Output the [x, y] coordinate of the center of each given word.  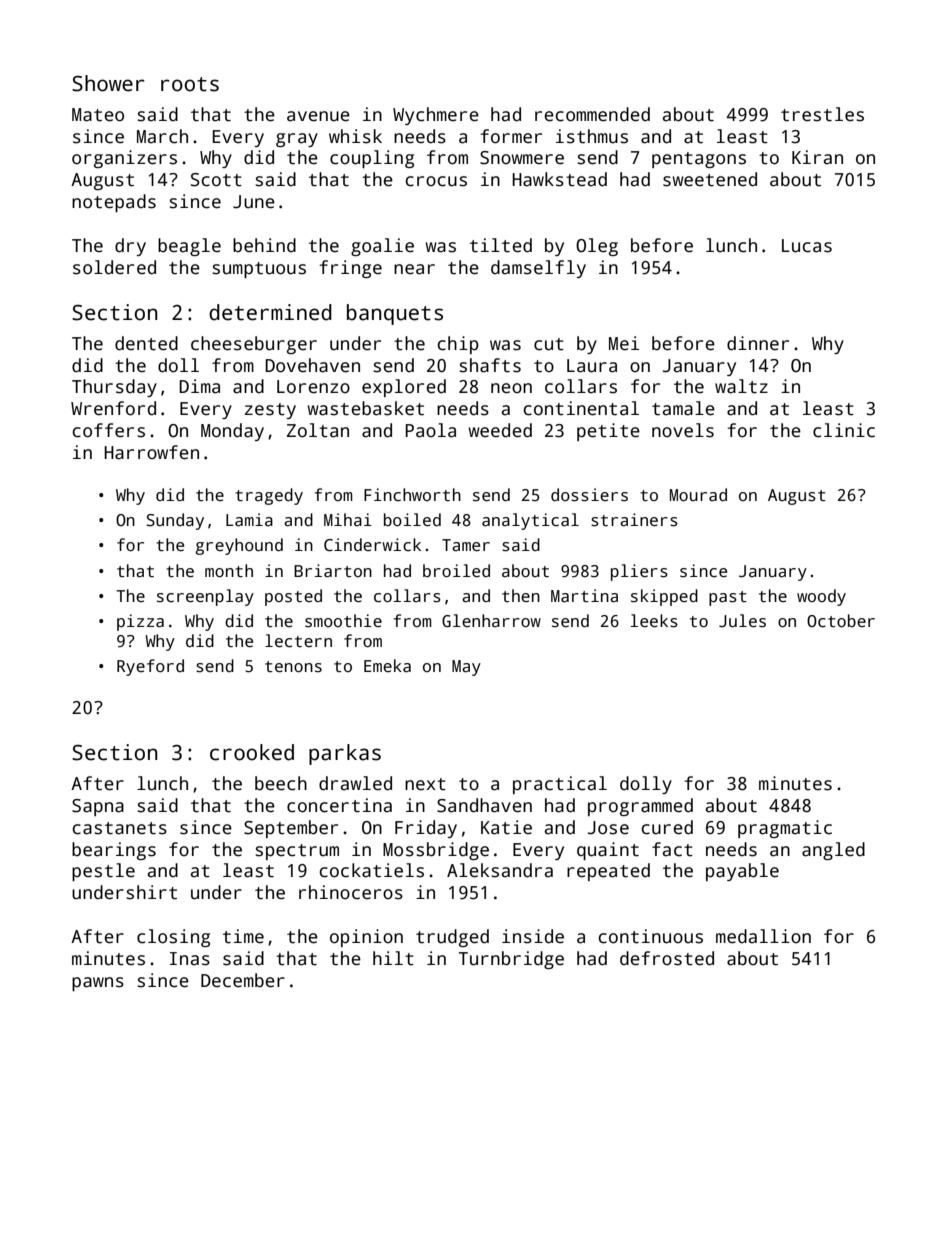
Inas [190, 959]
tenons [293, 667]
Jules [742, 621]
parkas [345, 754]
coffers [109, 430]
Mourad [698, 495]
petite [608, 432]
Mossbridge [436, 851]
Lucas [807, 246]
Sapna [98, 807]
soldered [114, 267]
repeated [608, 872]
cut [549, 344]
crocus [436, 181]
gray [297, 140]
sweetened [710, 179]
